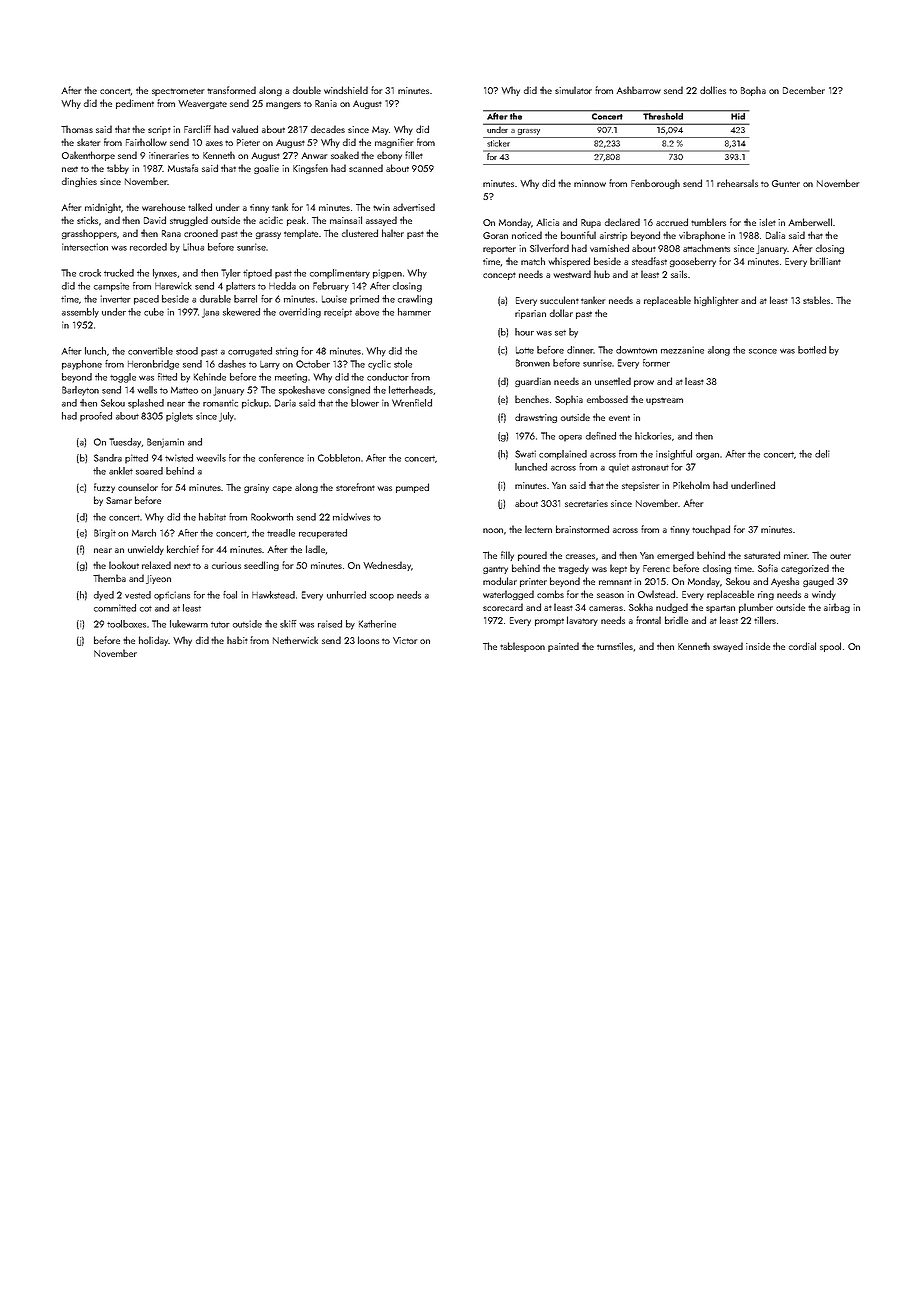 The height and width of the screenshot is (1308, 924). I want to click on upstream, so click(664, 401).
